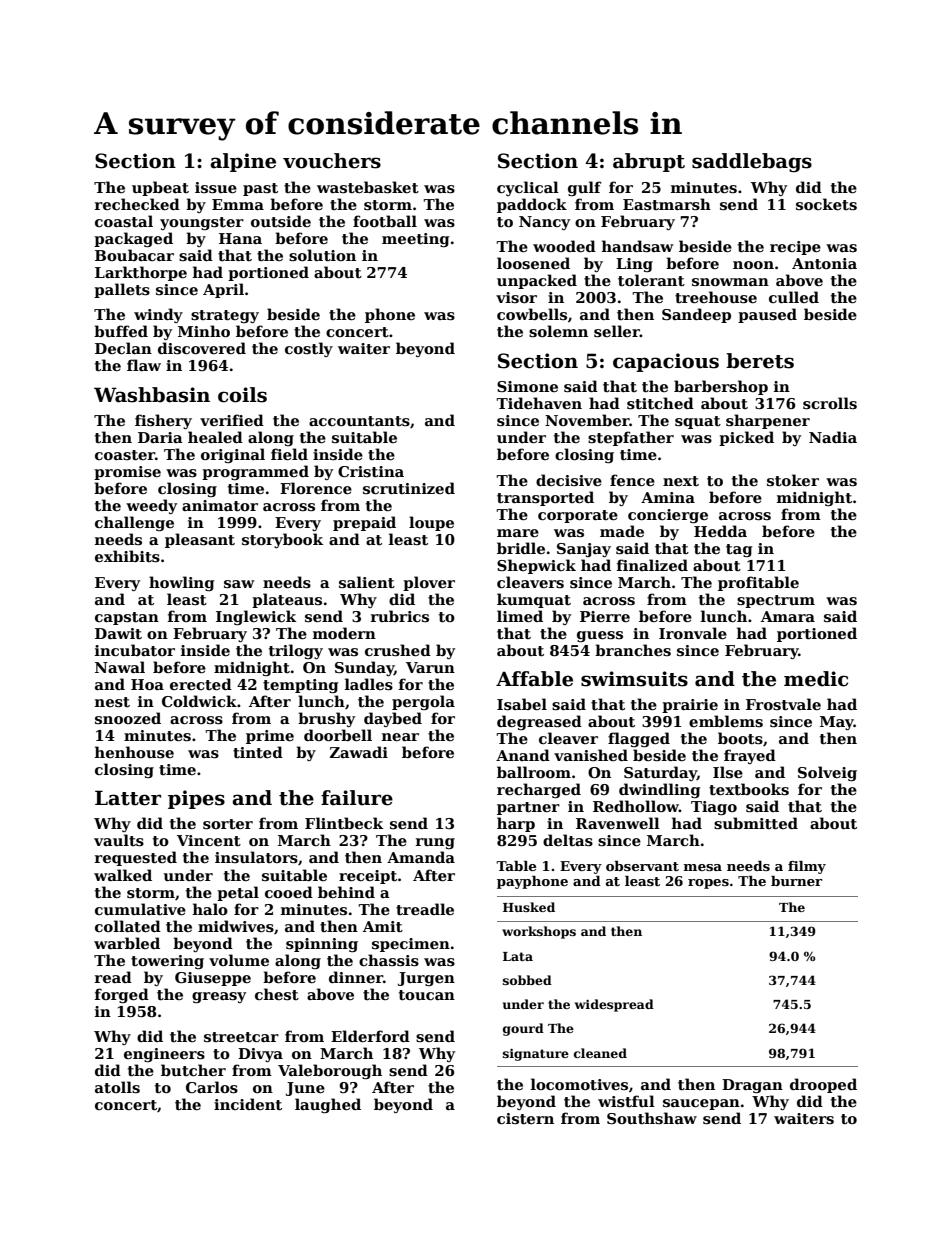 Image resolution: width=952 pixels, height=1233 pixels. I want to click on cyclical, so click(528, 188).
